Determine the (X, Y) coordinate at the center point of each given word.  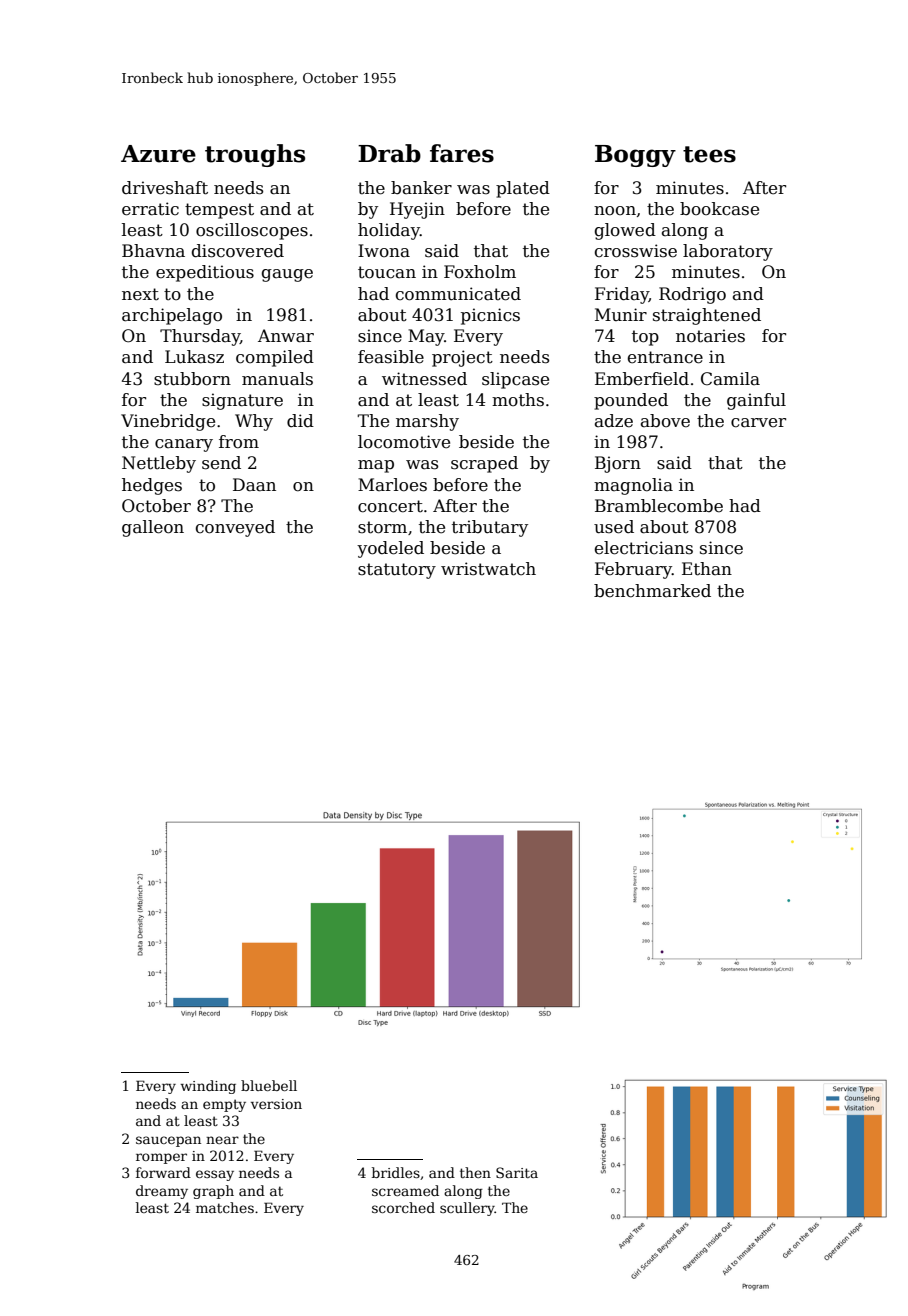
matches (225, 1207)
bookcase (719, 209)
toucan (387, 272)
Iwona (384, 250)
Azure (158, 154)
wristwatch (488, 569)
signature (242, 401)
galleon (153, 528)
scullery (467, 1209)
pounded (631, 401)
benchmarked (652, 591)
